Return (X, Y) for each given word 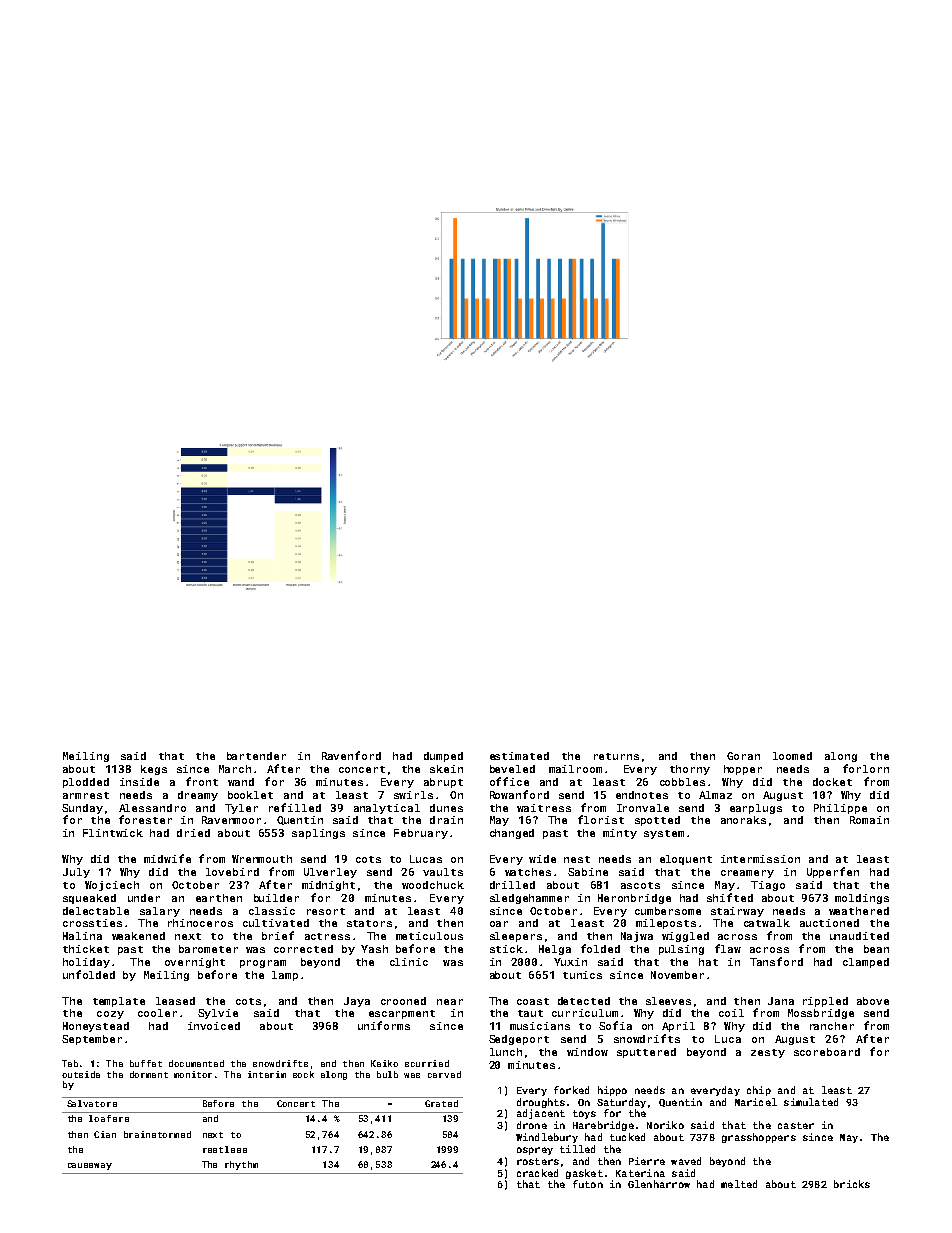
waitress (544, 808)
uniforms (384, 1025)
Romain (869, 820)
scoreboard (827, 1052)
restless (225, 1149)
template (119, 1002)
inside (139, 782)
